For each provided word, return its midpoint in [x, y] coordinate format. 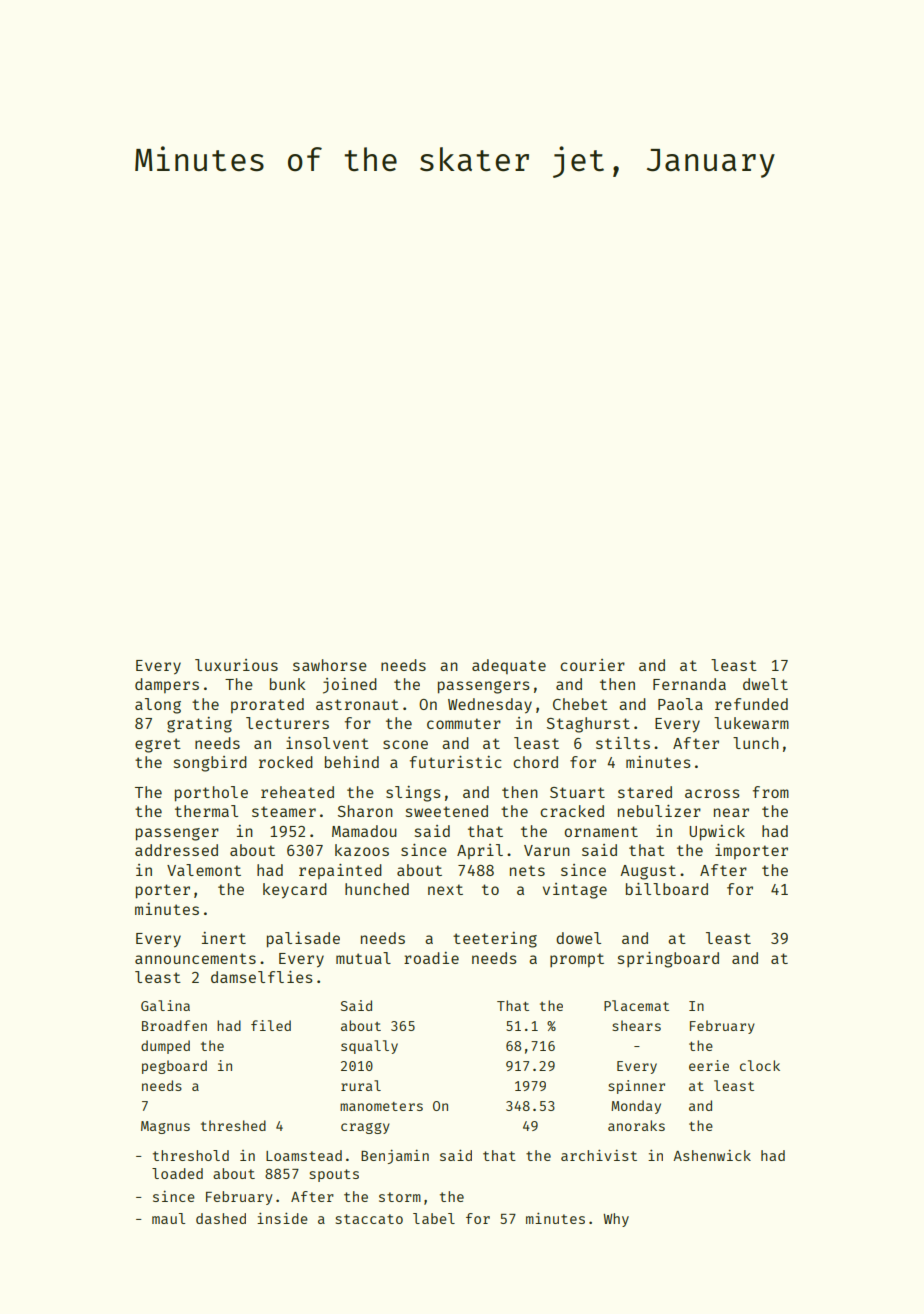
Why [616, 1220]
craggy [365, 1128]
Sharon [365, 811]
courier [592, 665]
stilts [623, 743]
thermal [206, 811]
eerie [709, 1065]
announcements [195, 958]
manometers [381, 1106]
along [158, 706]
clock [760, 1065]
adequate [509, 666]
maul [168, 1218]
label [434, 1218]
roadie [431, 958]
